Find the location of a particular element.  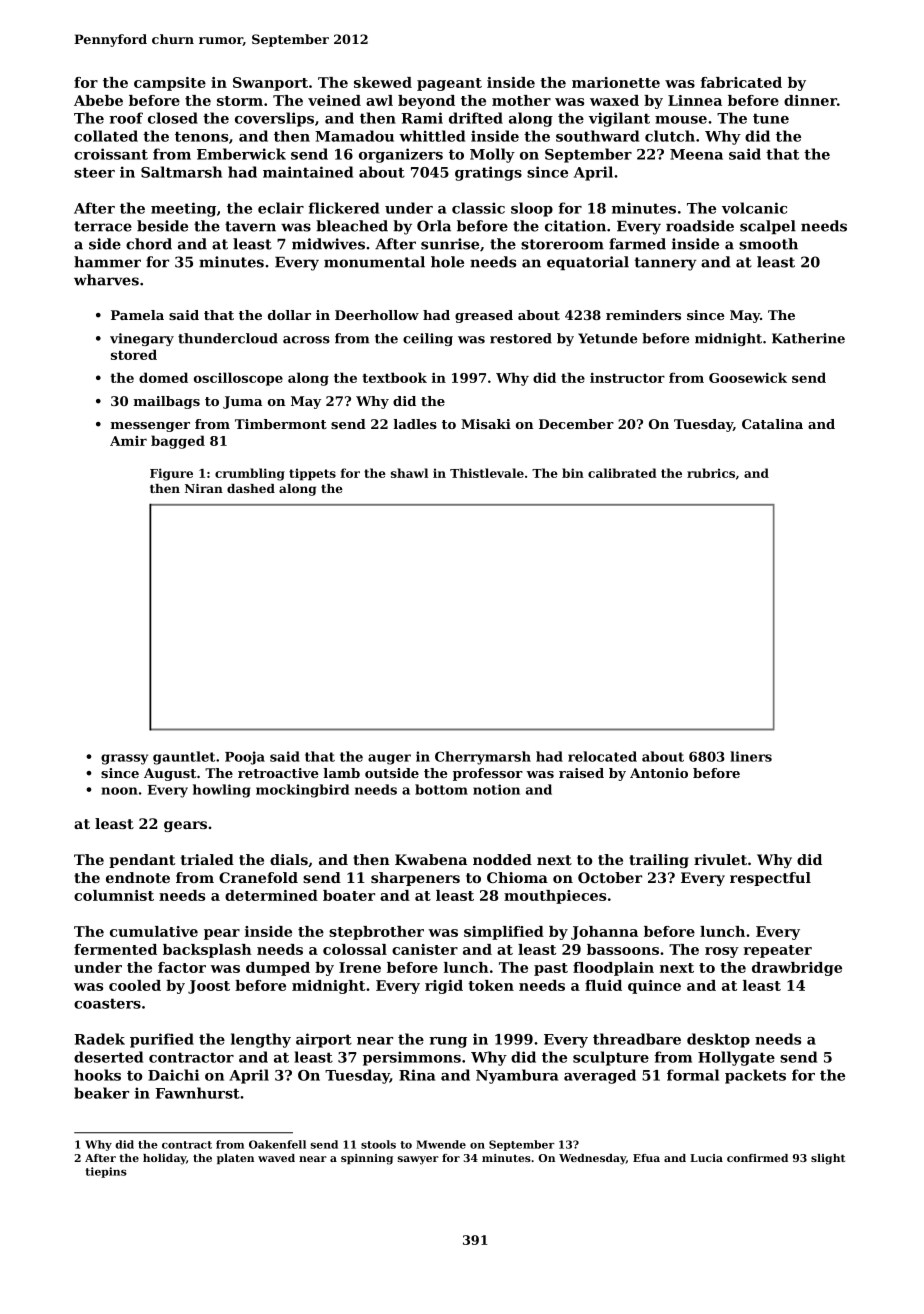

dinner is located at coordinates (810, 100).
